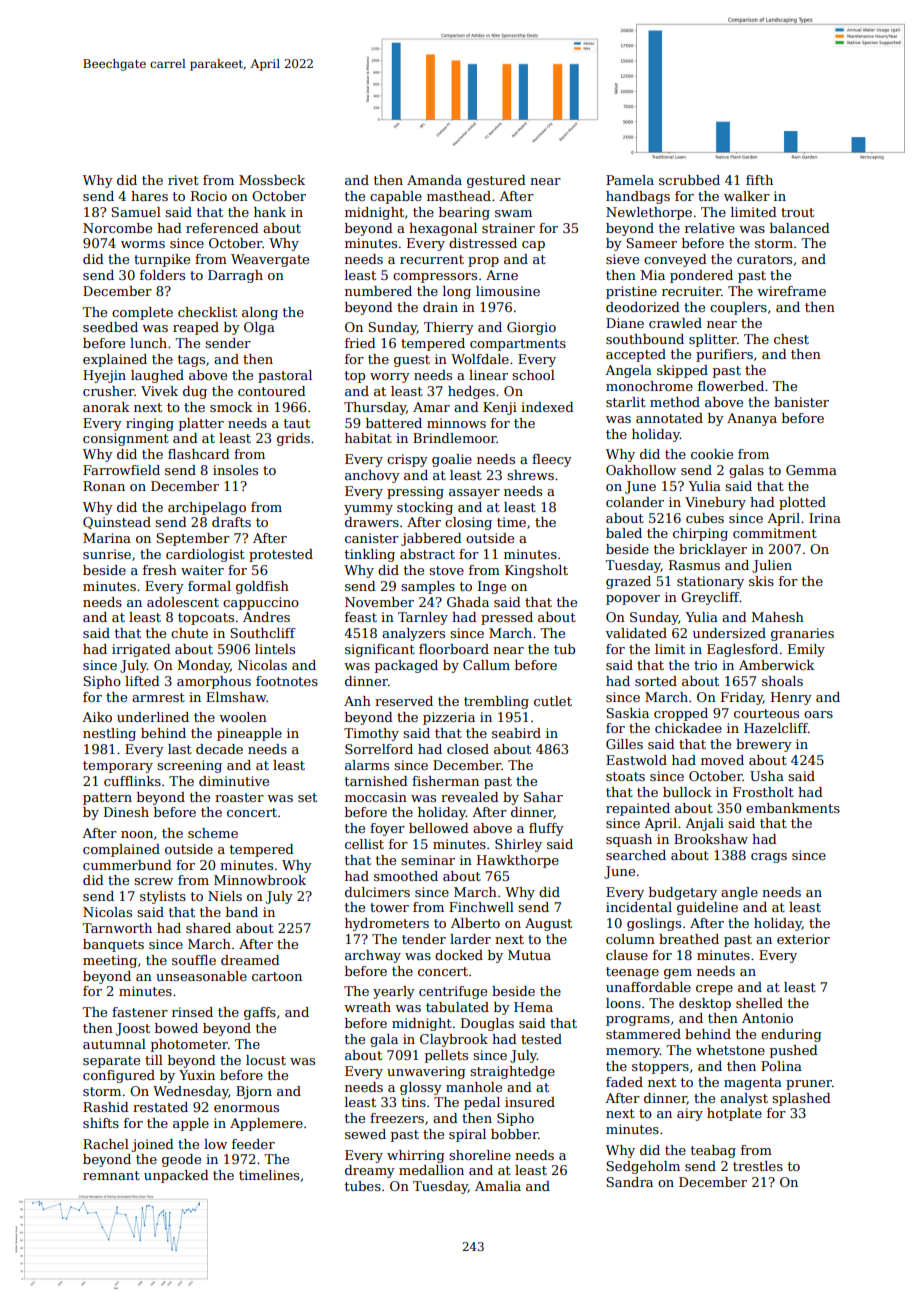 Image resolution: width=924 pixels, height=1308 pixels. What do you see at coordinates (809, 1085) in the screenshot?
I see `pruner` at bounding box center [809, 1085].
